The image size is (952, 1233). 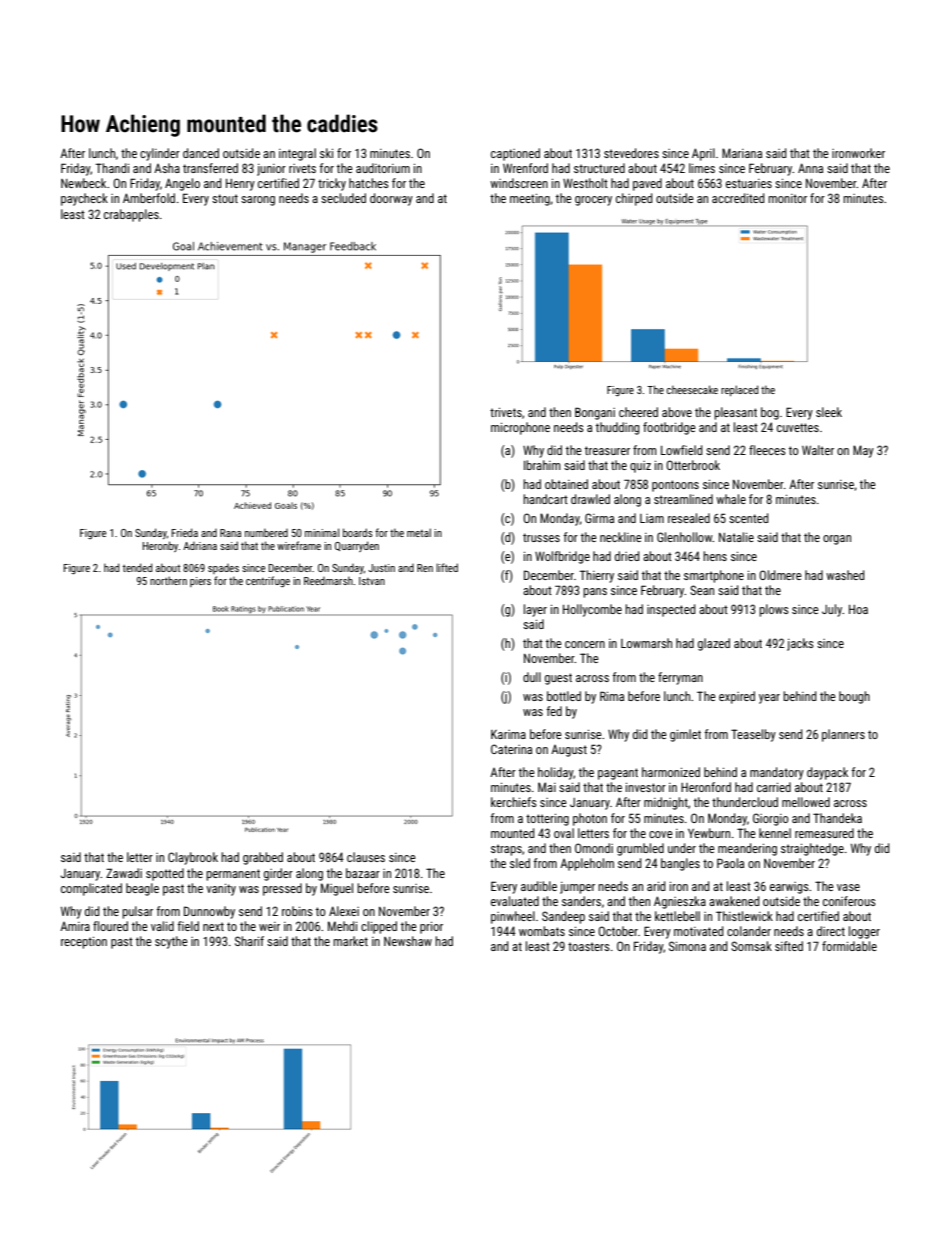 I want to click on Zawadi, so click(x=124, y=873).
